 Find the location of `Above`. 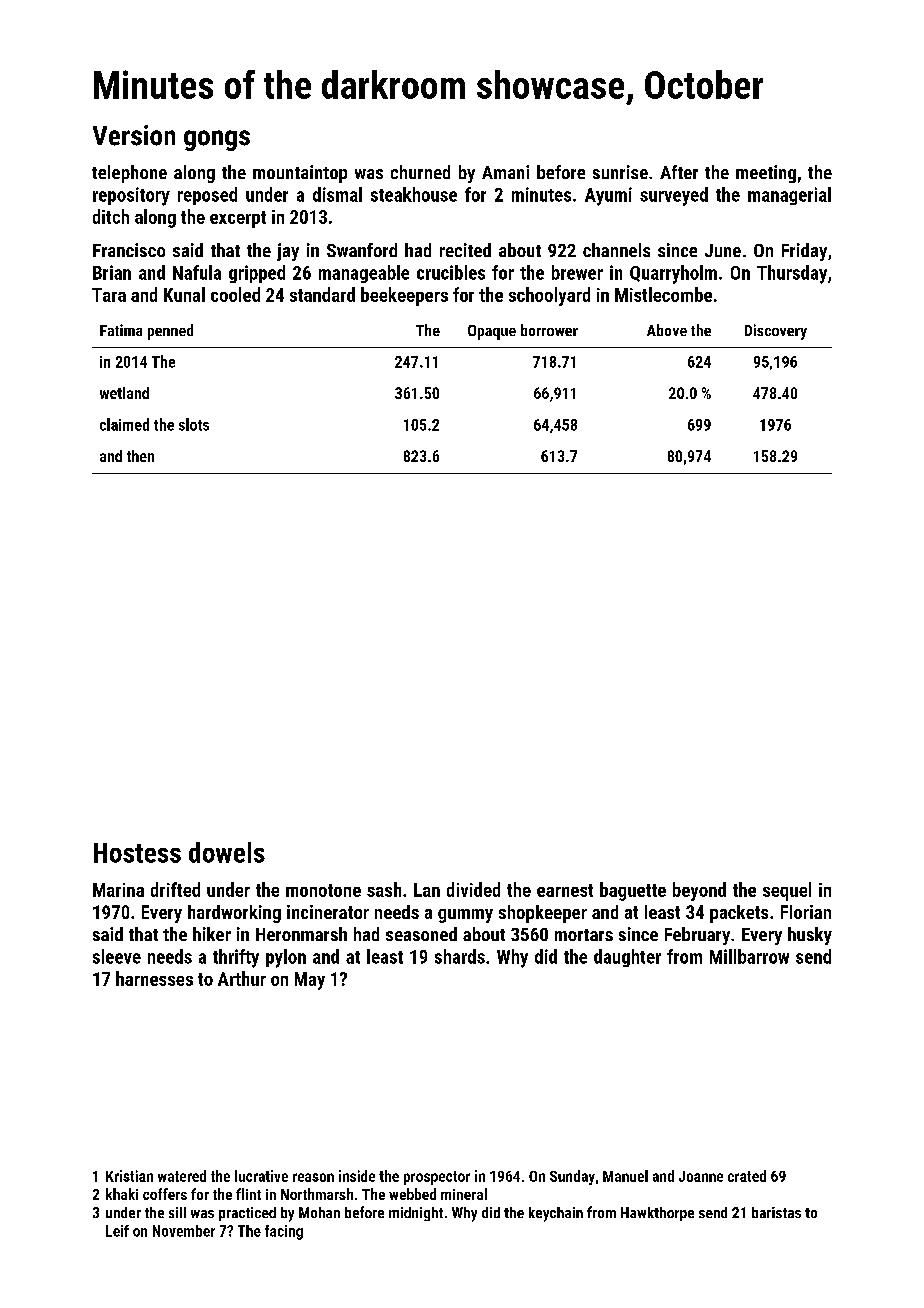

Above is located at coordinates (667, 330).
